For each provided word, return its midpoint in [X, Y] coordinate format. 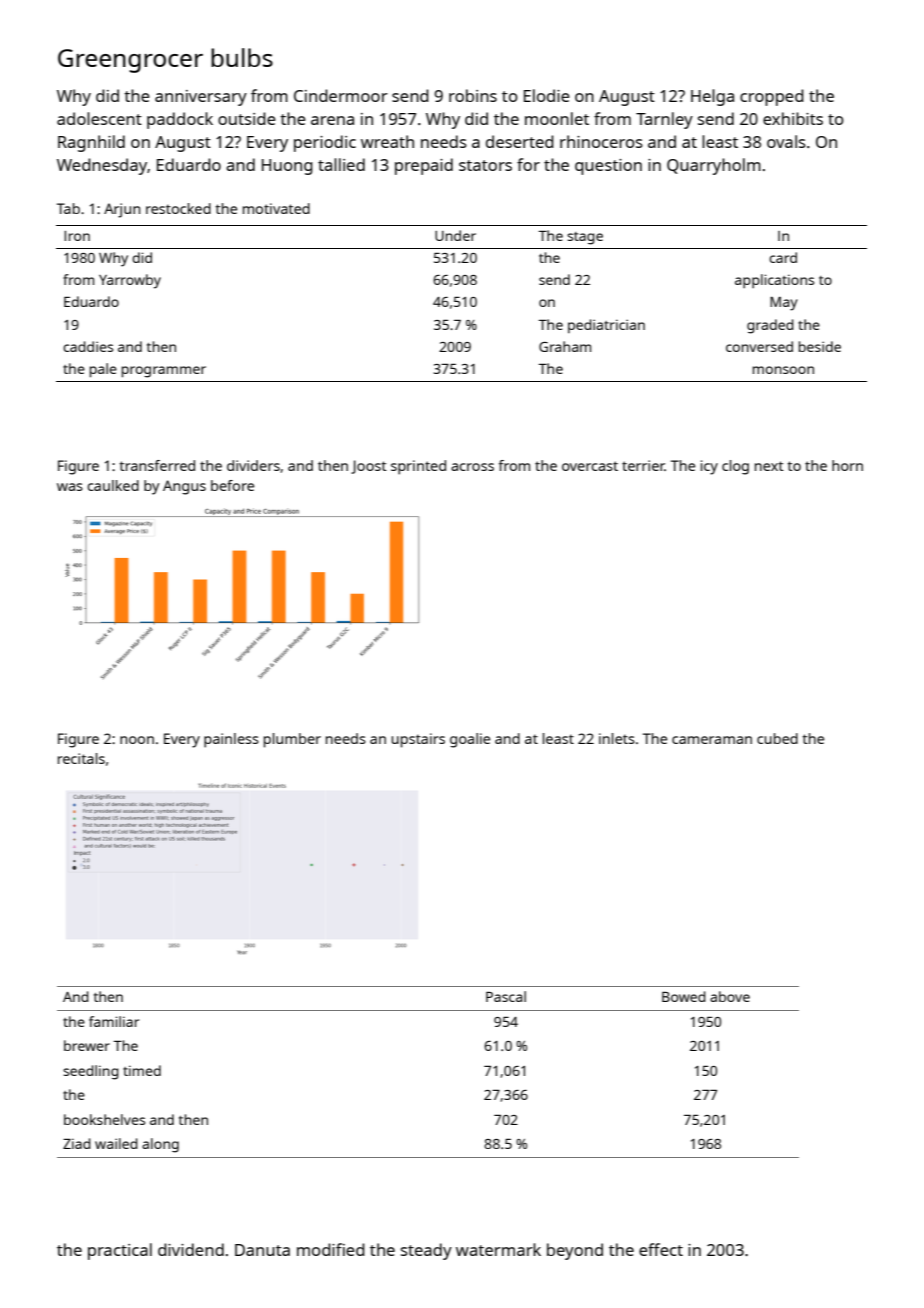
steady [426, 1251]
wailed [116, 1143]
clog [735, 467]
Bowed [684, 996]
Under [455, 235]
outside [247, 118]
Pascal [506, 996]
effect [661, 1249]
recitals [81, 758]
